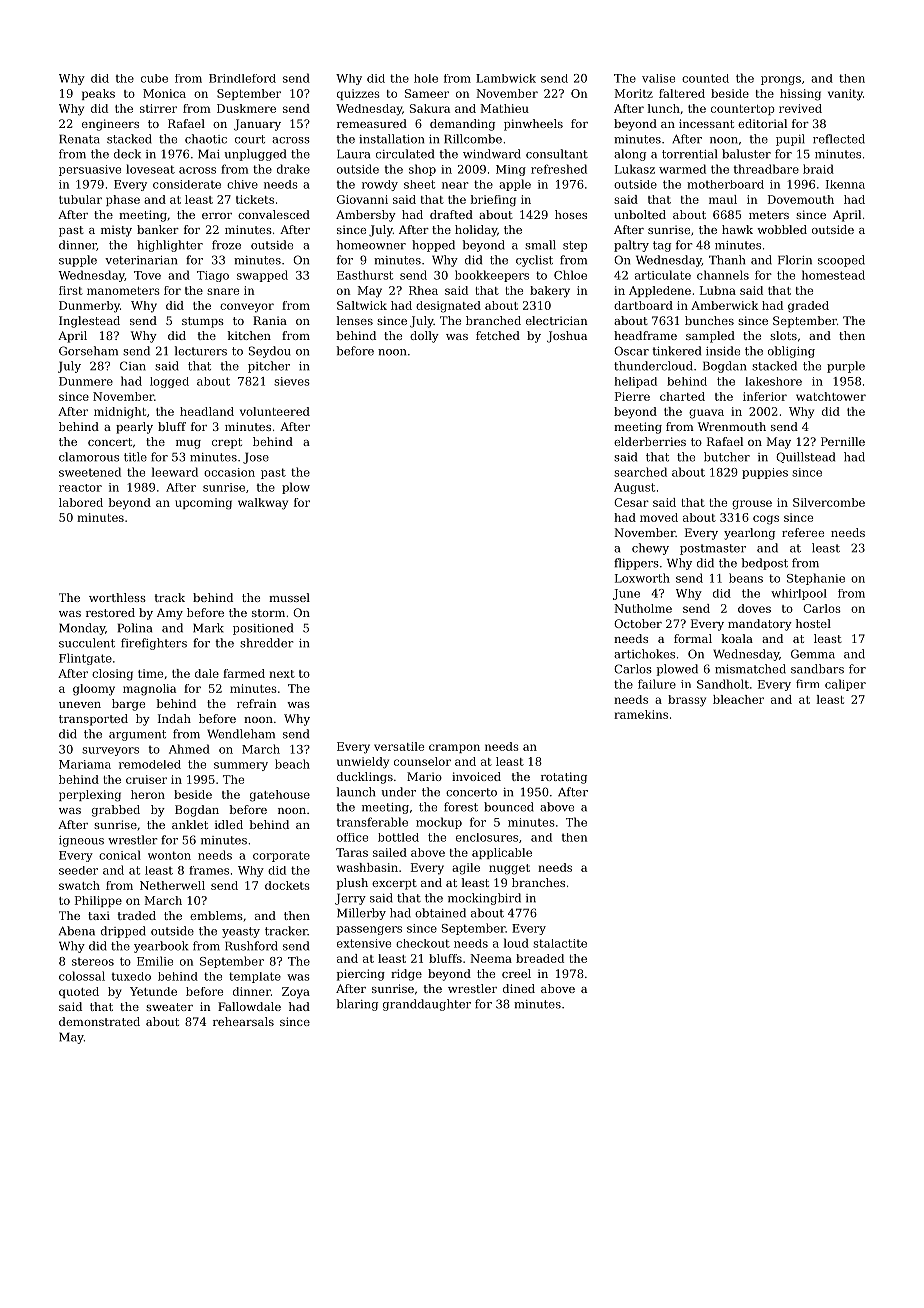  I want to click on Cesar, so click(631, 502).
